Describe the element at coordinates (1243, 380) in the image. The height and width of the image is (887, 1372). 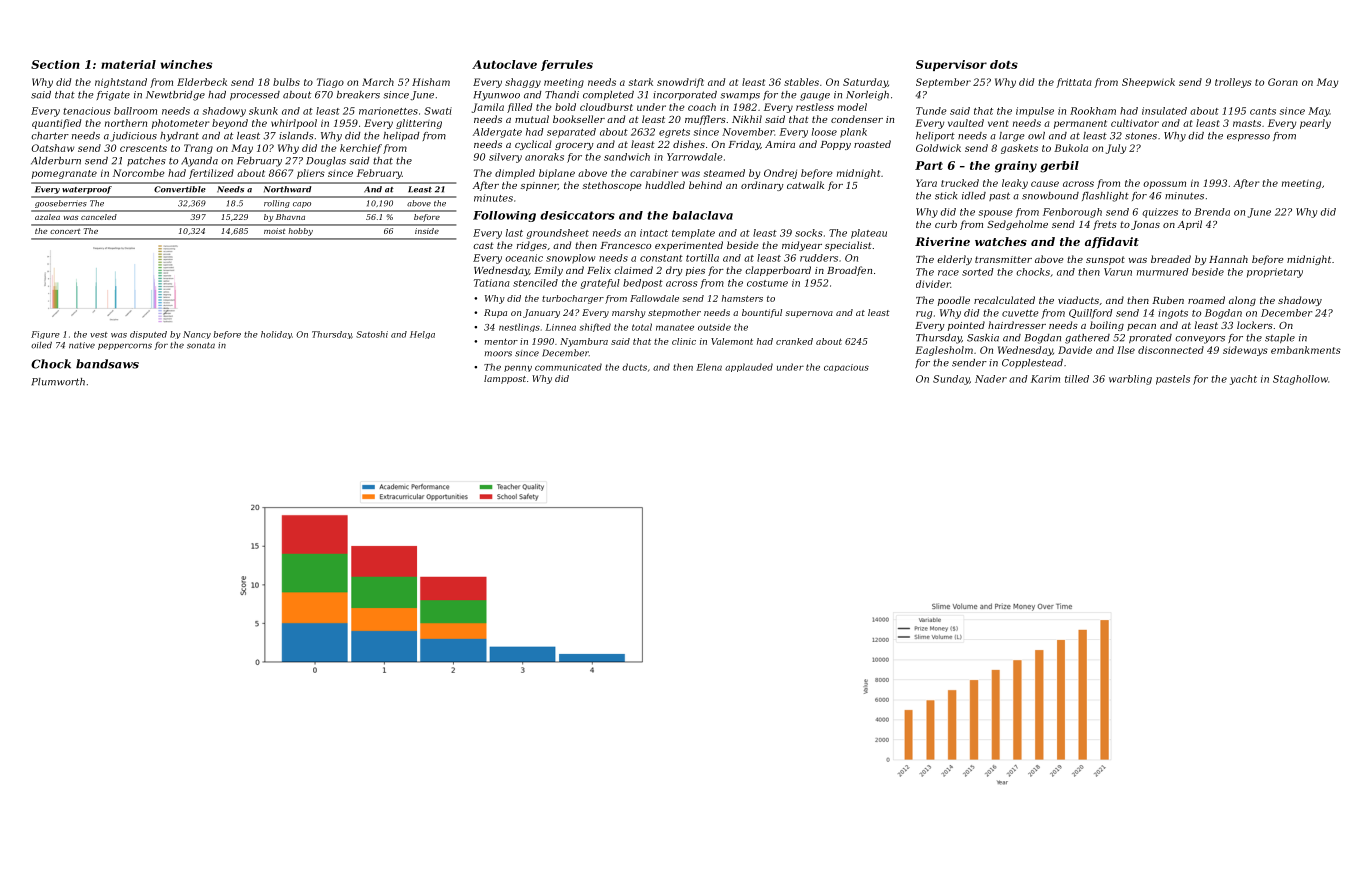
I see `yacht` at that location.
